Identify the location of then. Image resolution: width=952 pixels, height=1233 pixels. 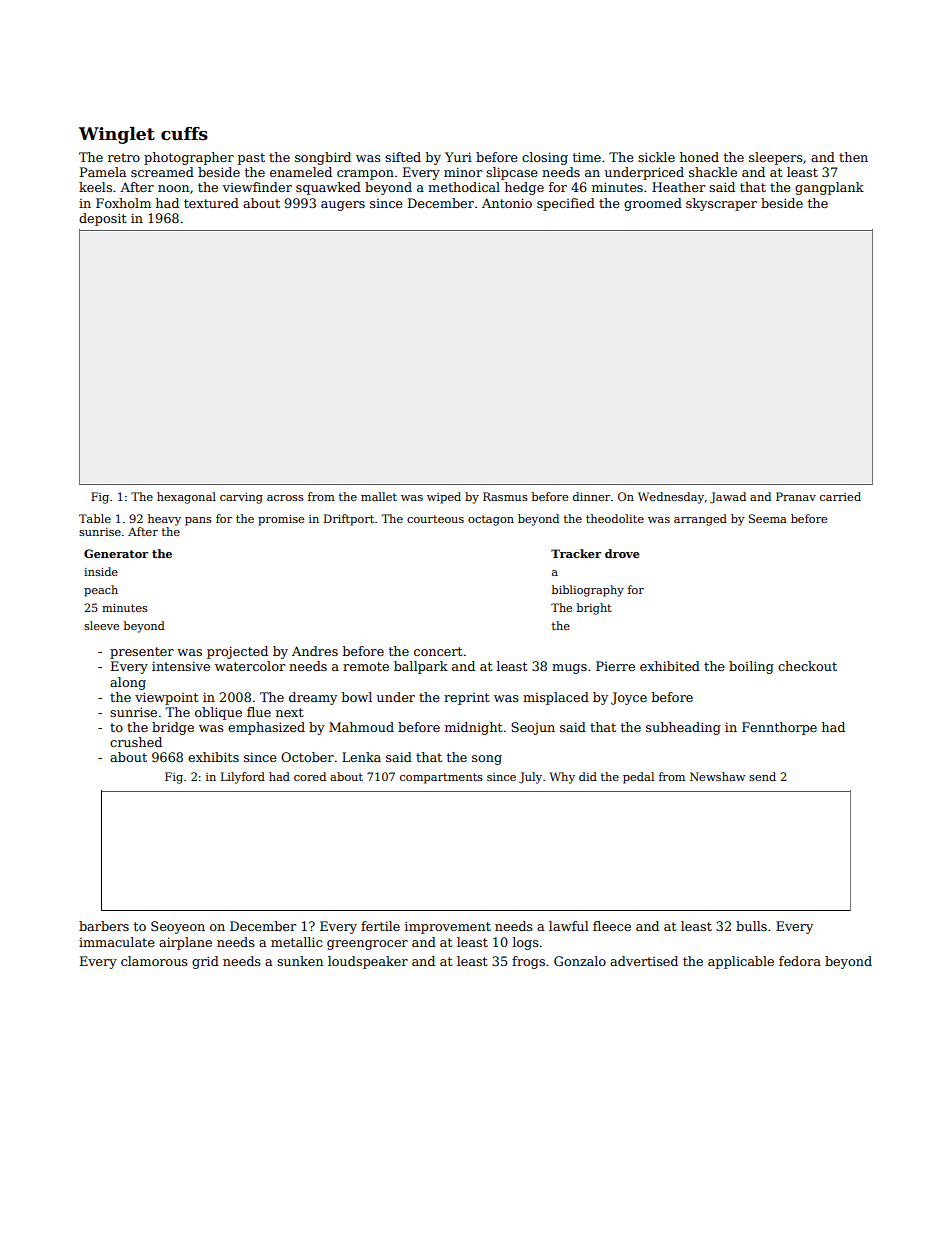
(853, 157).
